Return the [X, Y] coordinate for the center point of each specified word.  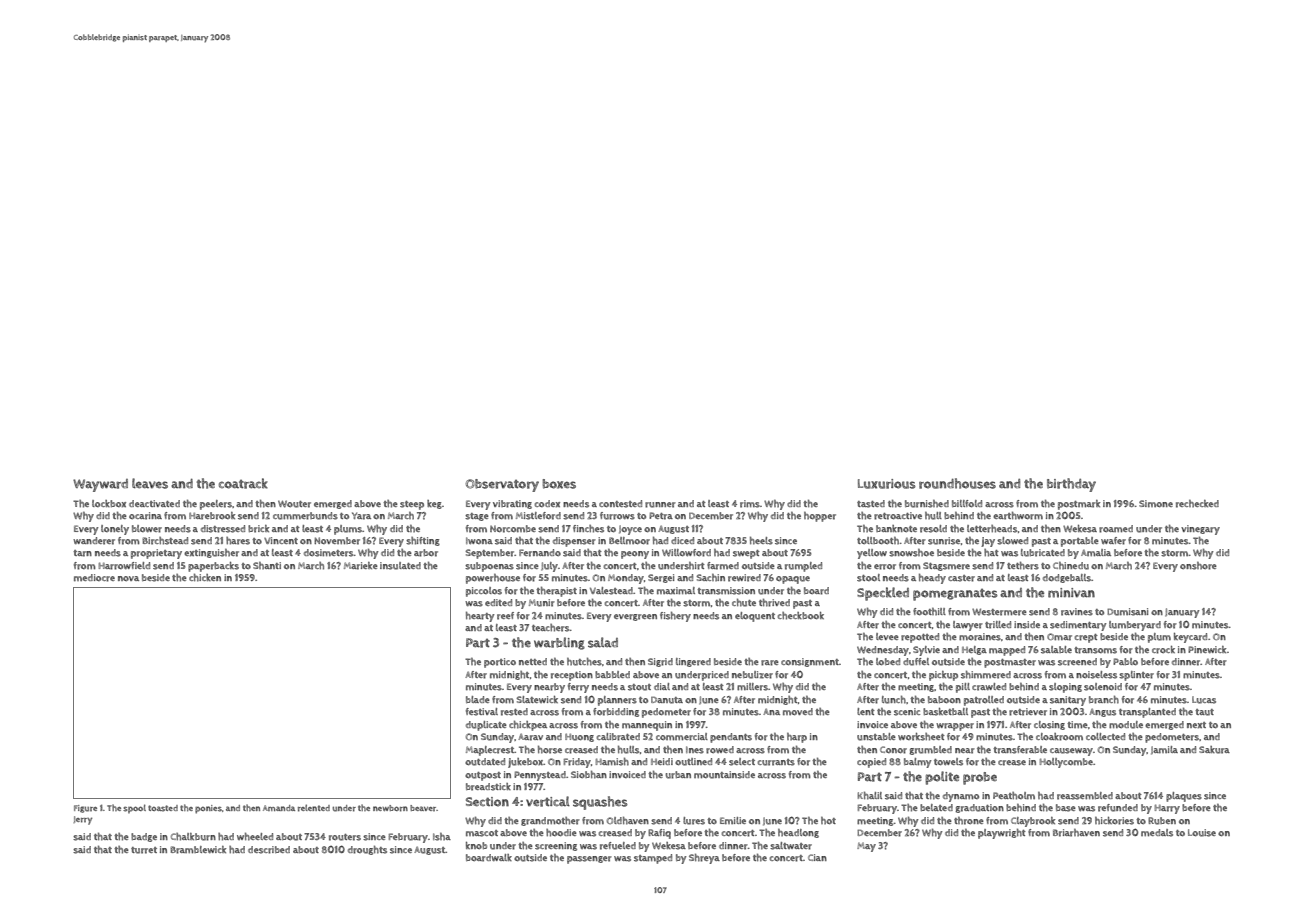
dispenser [574, 542]
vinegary [1200, 530]
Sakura [1214, 750]
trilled [998, 625]
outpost [483, 776]
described [269, 850]
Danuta [667, 700]
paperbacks [213, 567]
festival [482, 712]
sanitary [1068, 701]
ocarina [145, 516]
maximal [676, 590]
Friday [577, 763]
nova [128, 578]
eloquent [755, 617]
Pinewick [1207, 649]
